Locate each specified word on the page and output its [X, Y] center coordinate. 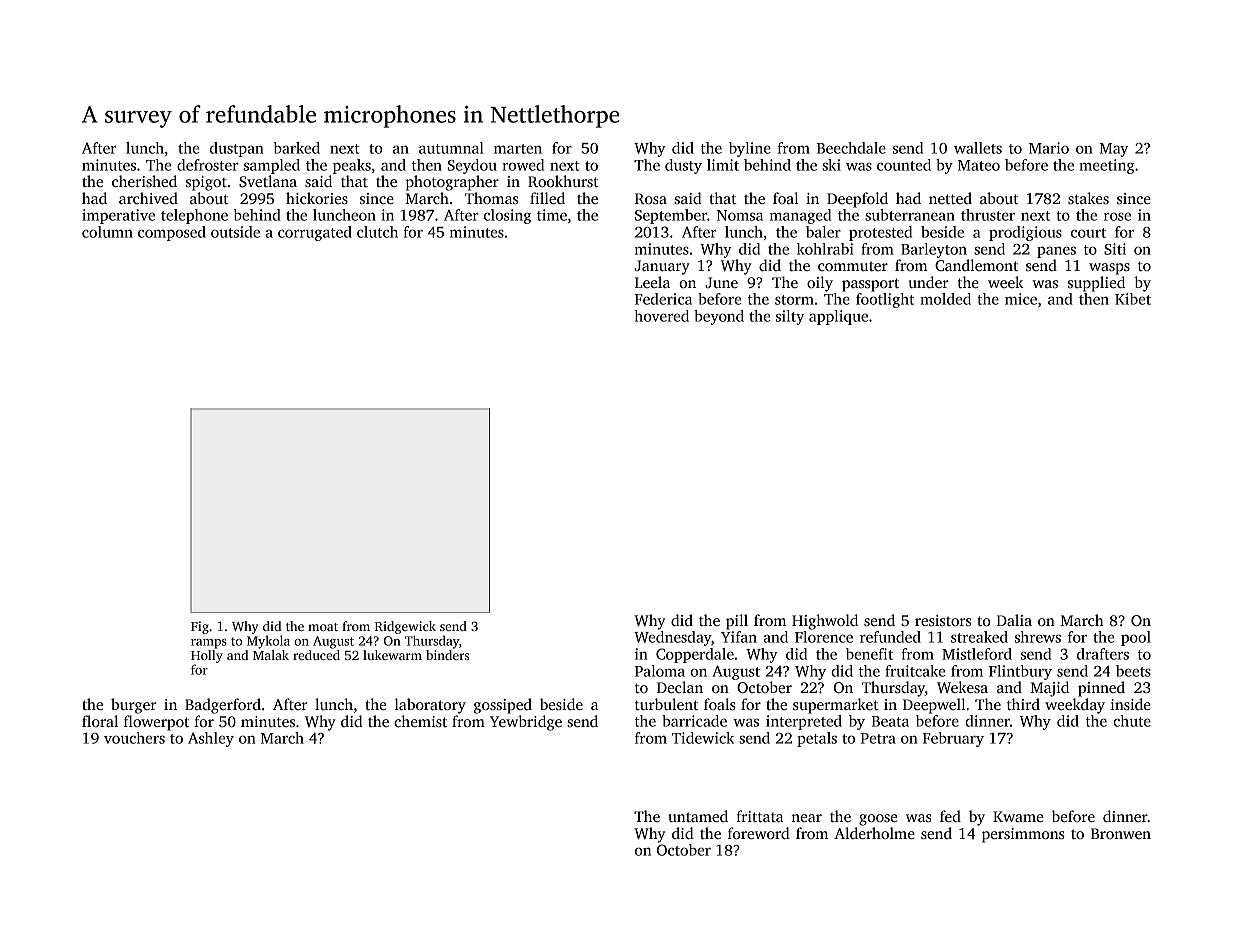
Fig [200, 627]
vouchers [134, 738]
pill [737, 622]
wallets [978, 148]
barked [297, 148]
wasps [1109, 269]
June [721, 282]
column [107, 232]
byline [750, 149]
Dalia [1014, 620]
